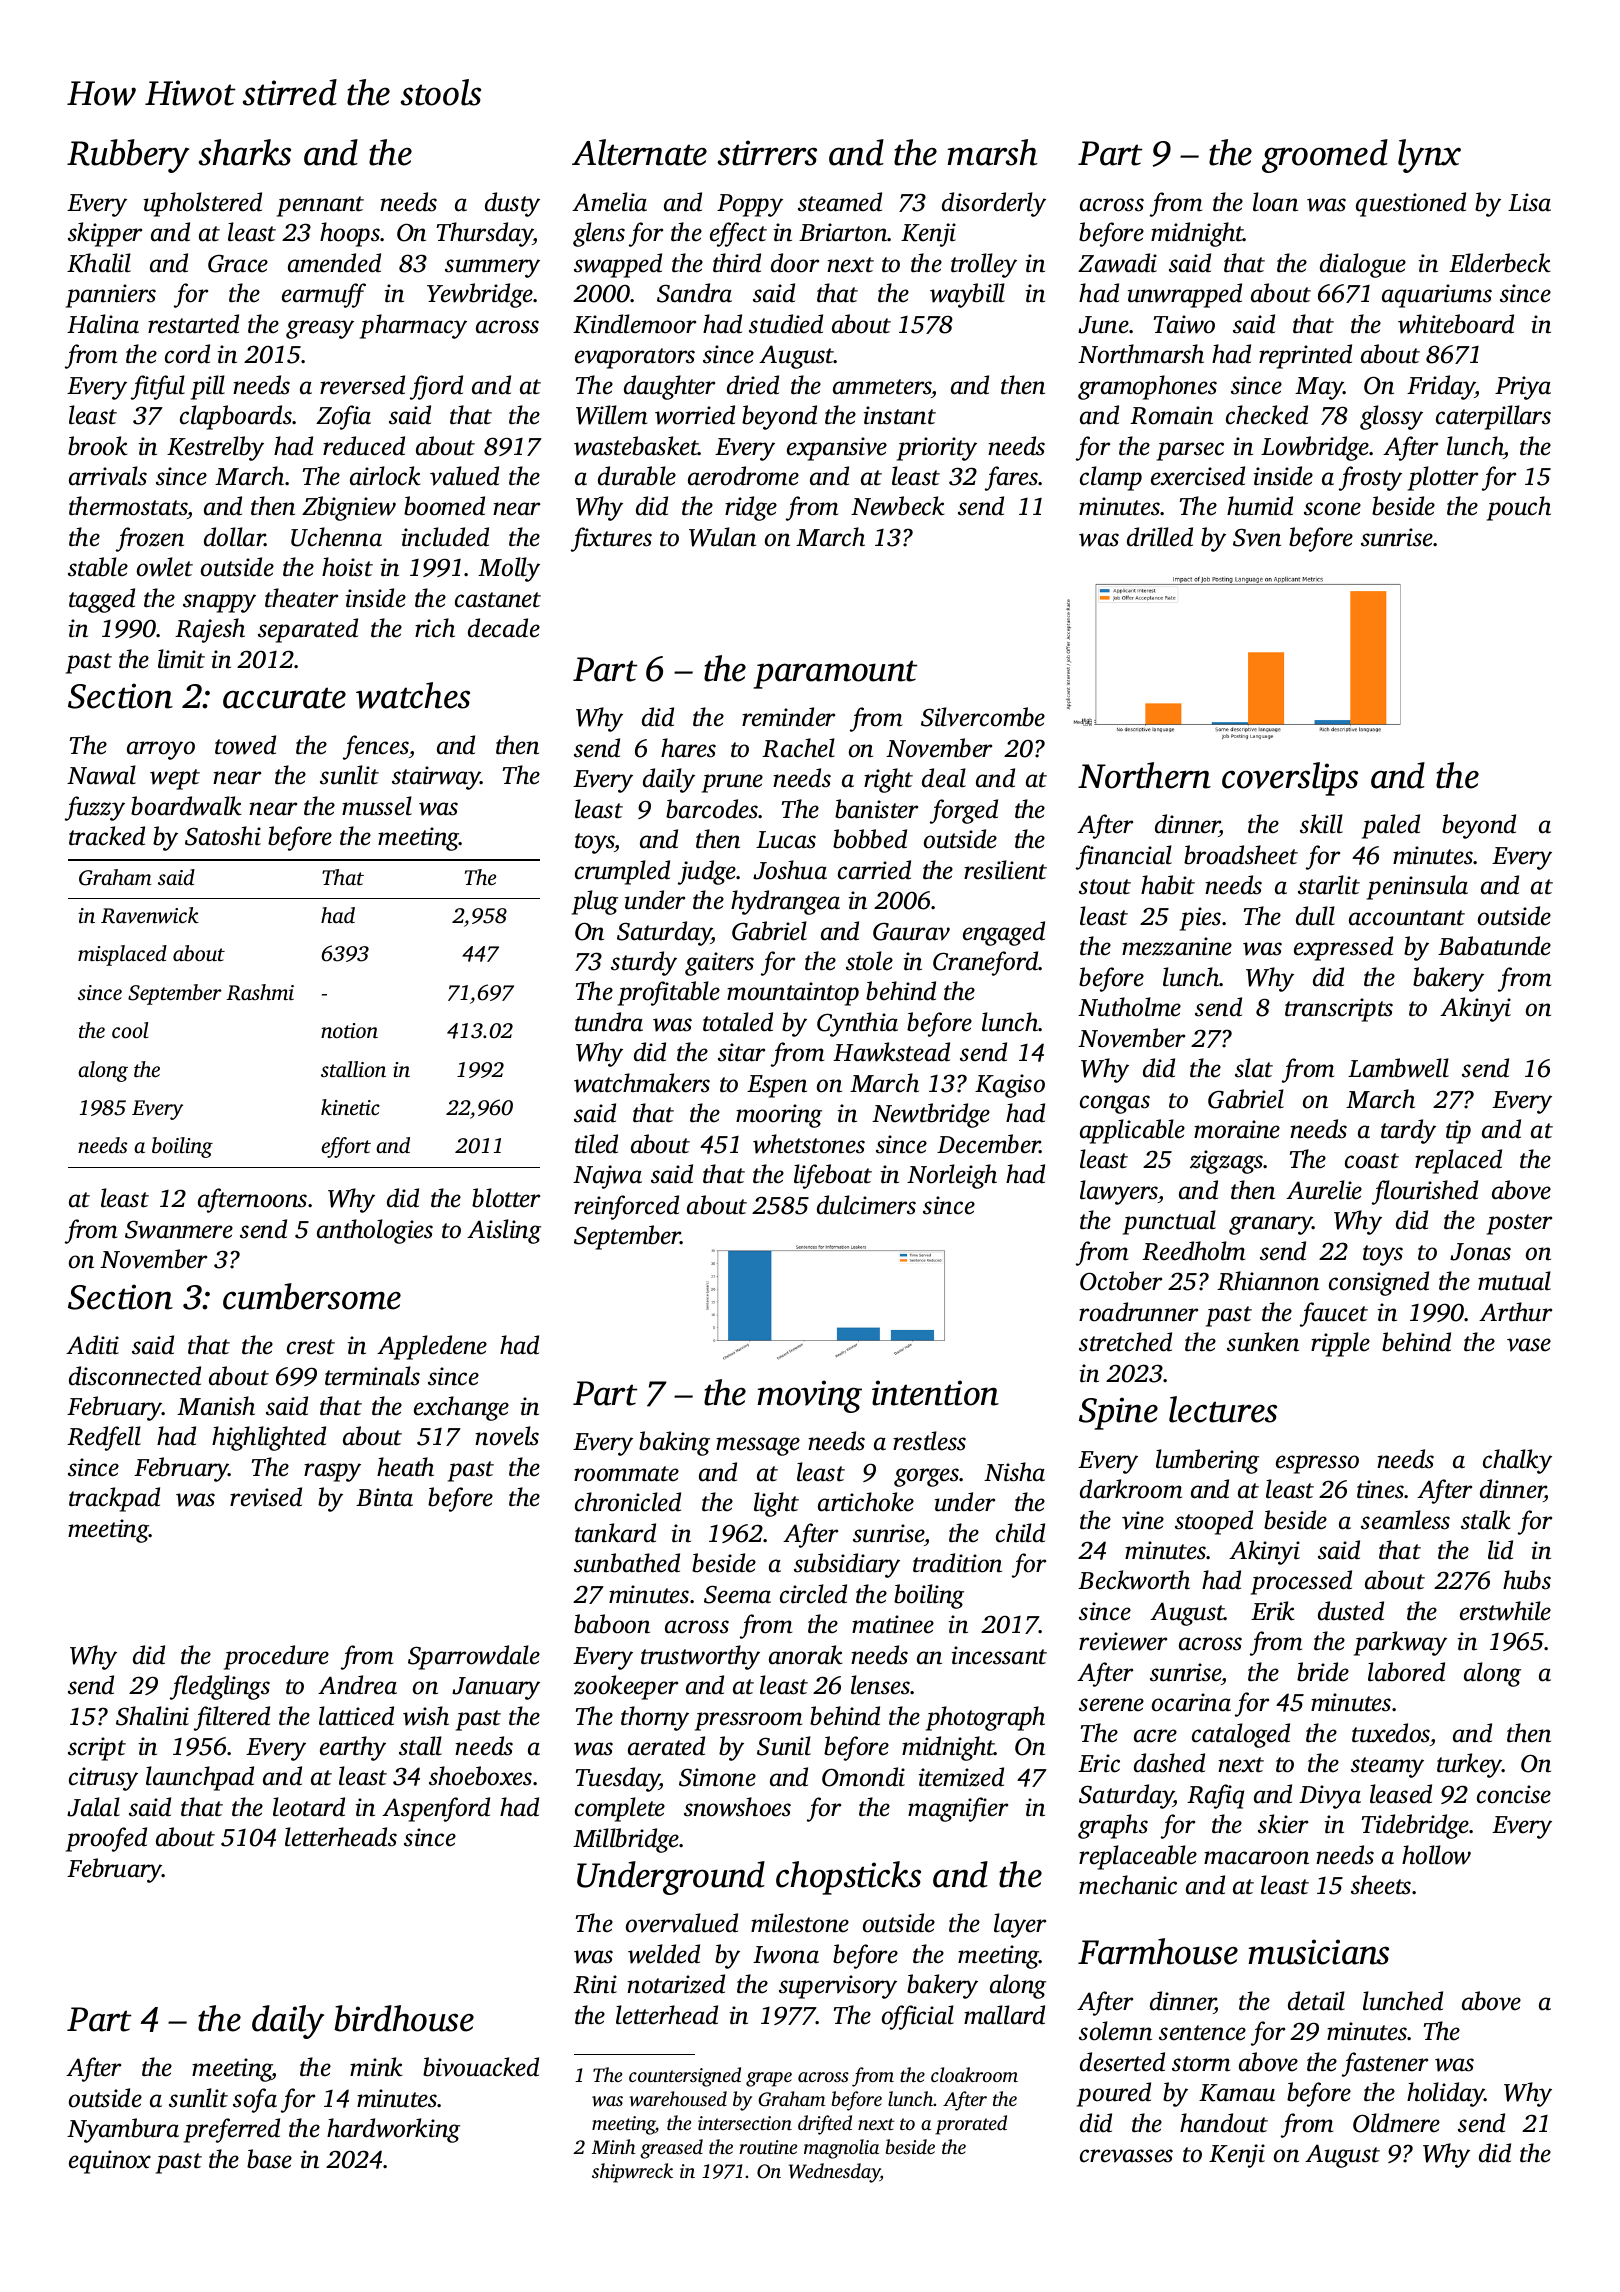  I want to click on Andrea, so click(357, 1685).
